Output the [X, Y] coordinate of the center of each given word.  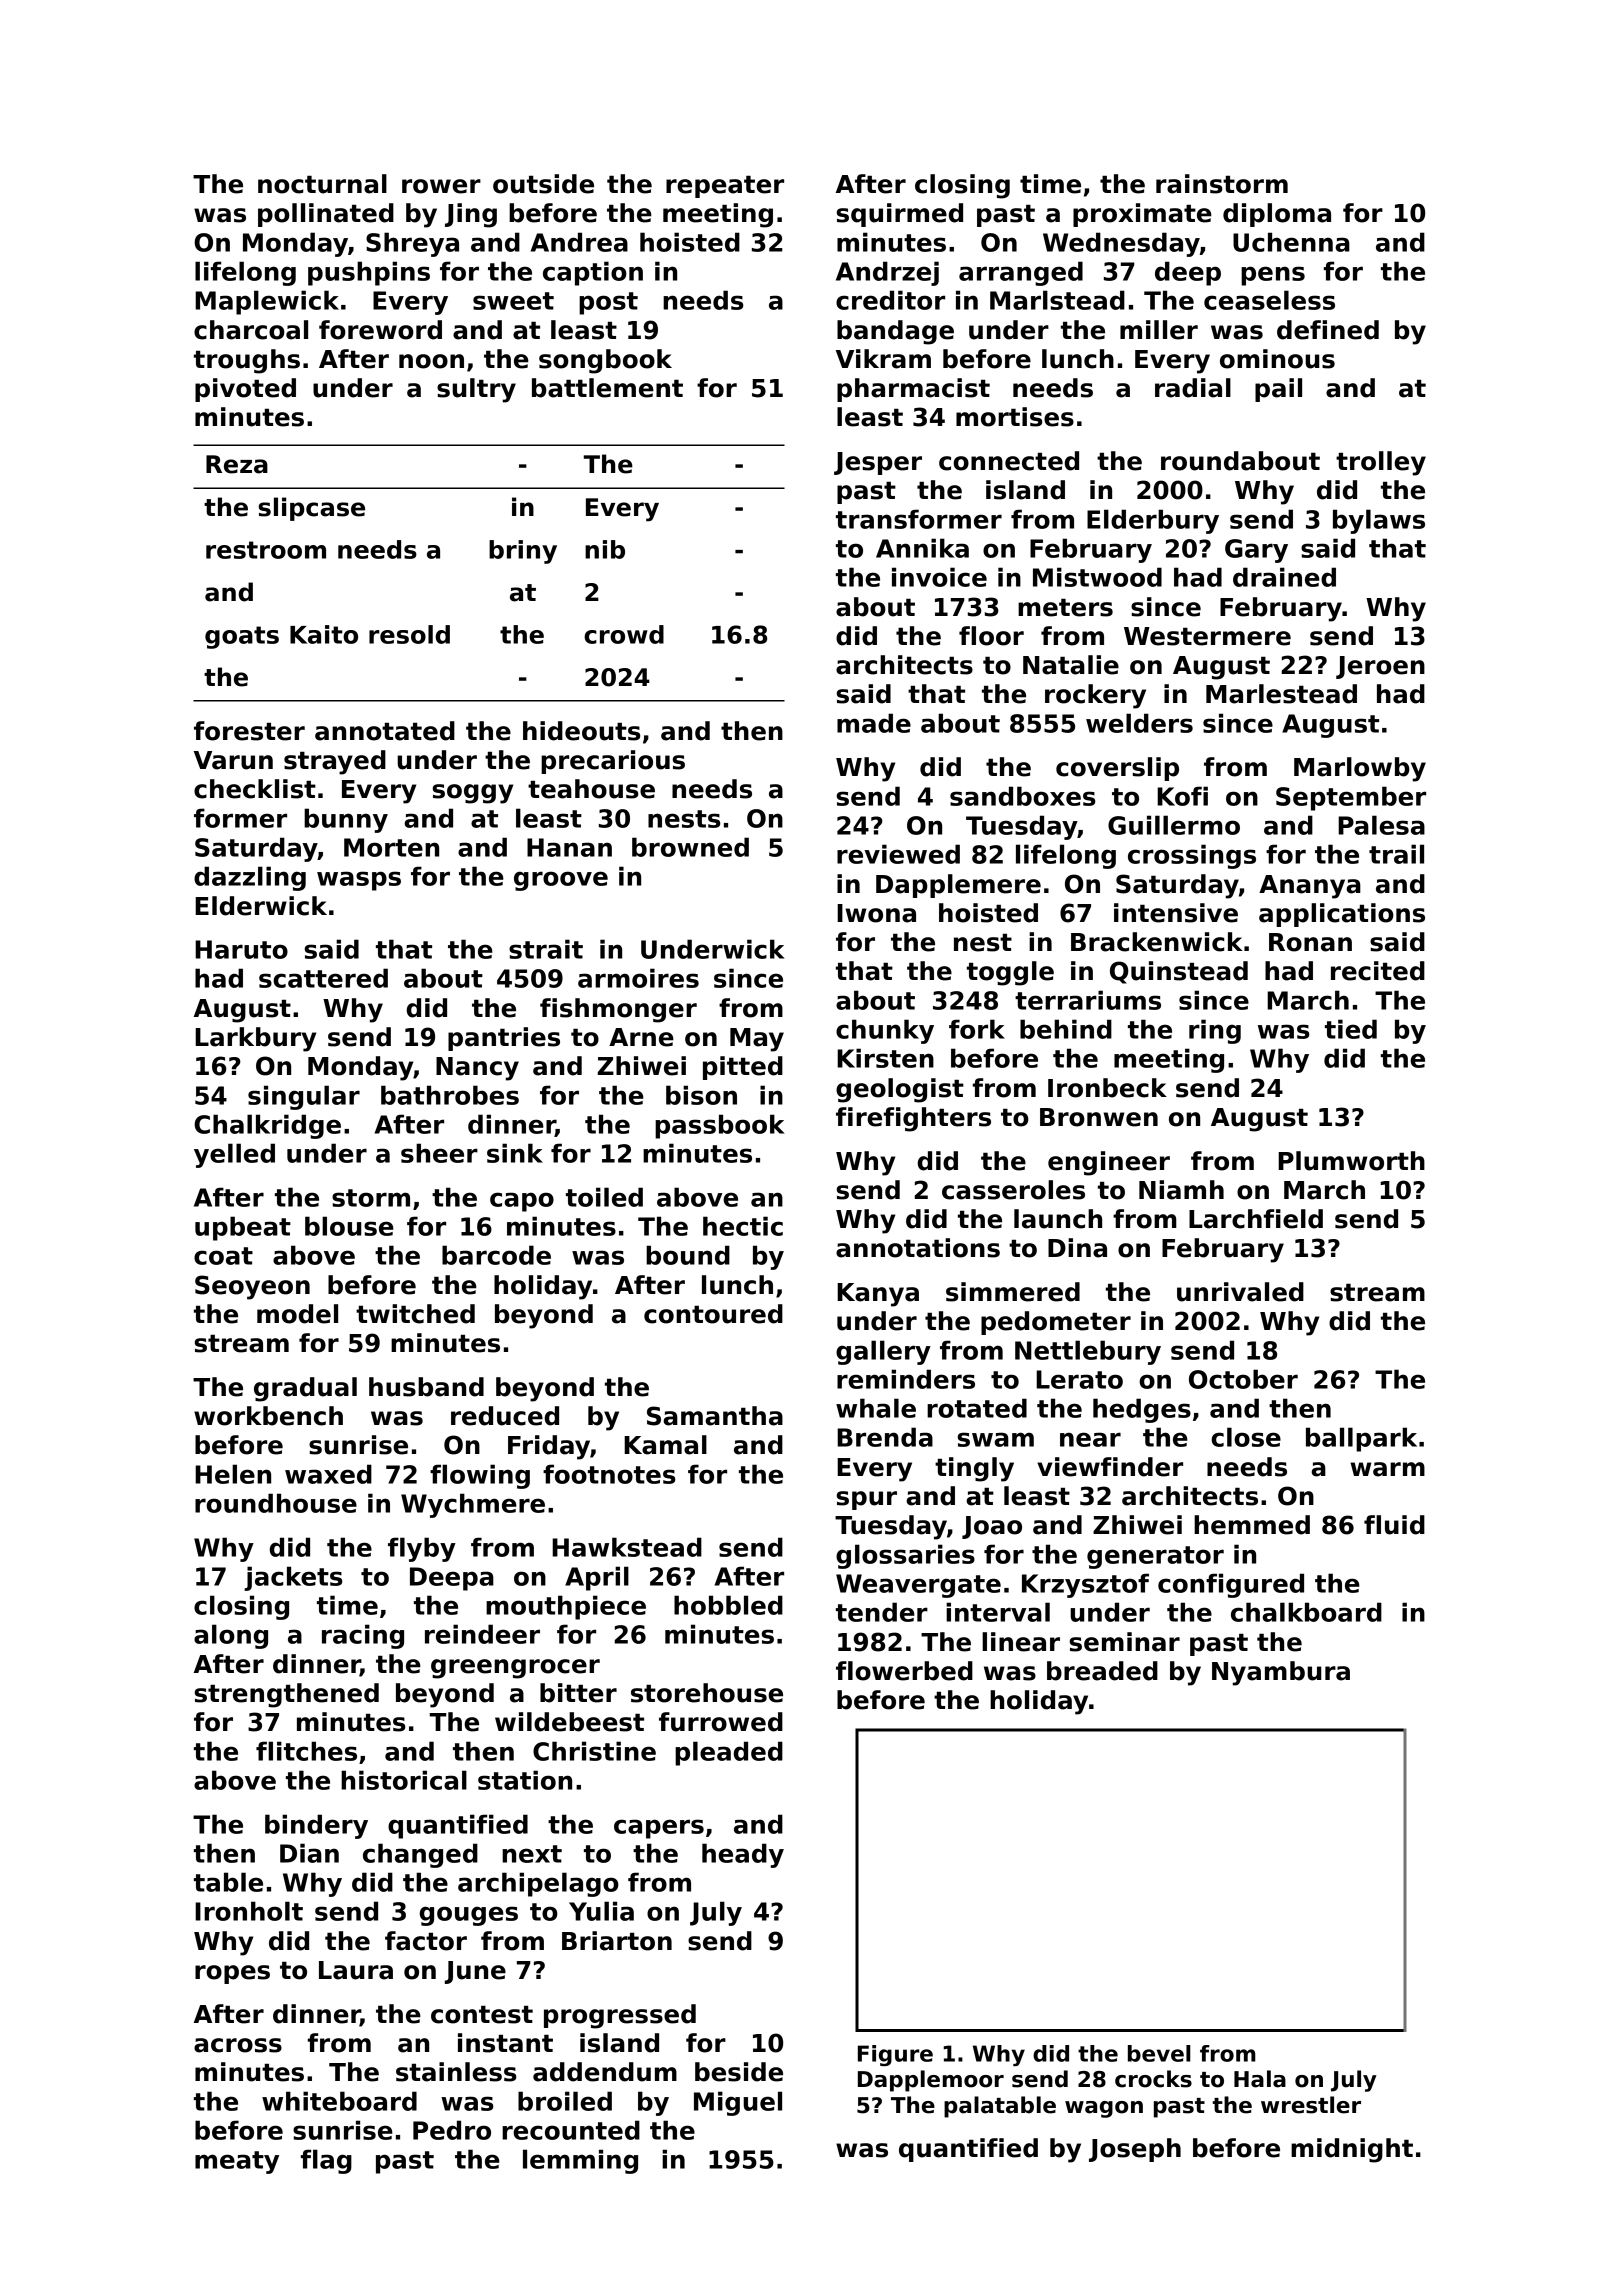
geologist [900, 1090]
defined [1328, 330]
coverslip [1117, 769]
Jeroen [1380, 667]
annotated [385, 731]
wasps [359, 881]
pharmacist [913, 390]
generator [1155, 1557]
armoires [638, 978]
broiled [565, 2101]
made [874, 723]
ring [1215, 1031]
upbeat [243, 1228]
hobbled [728, 1605]
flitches [306, 1751]
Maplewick [267, 302]
